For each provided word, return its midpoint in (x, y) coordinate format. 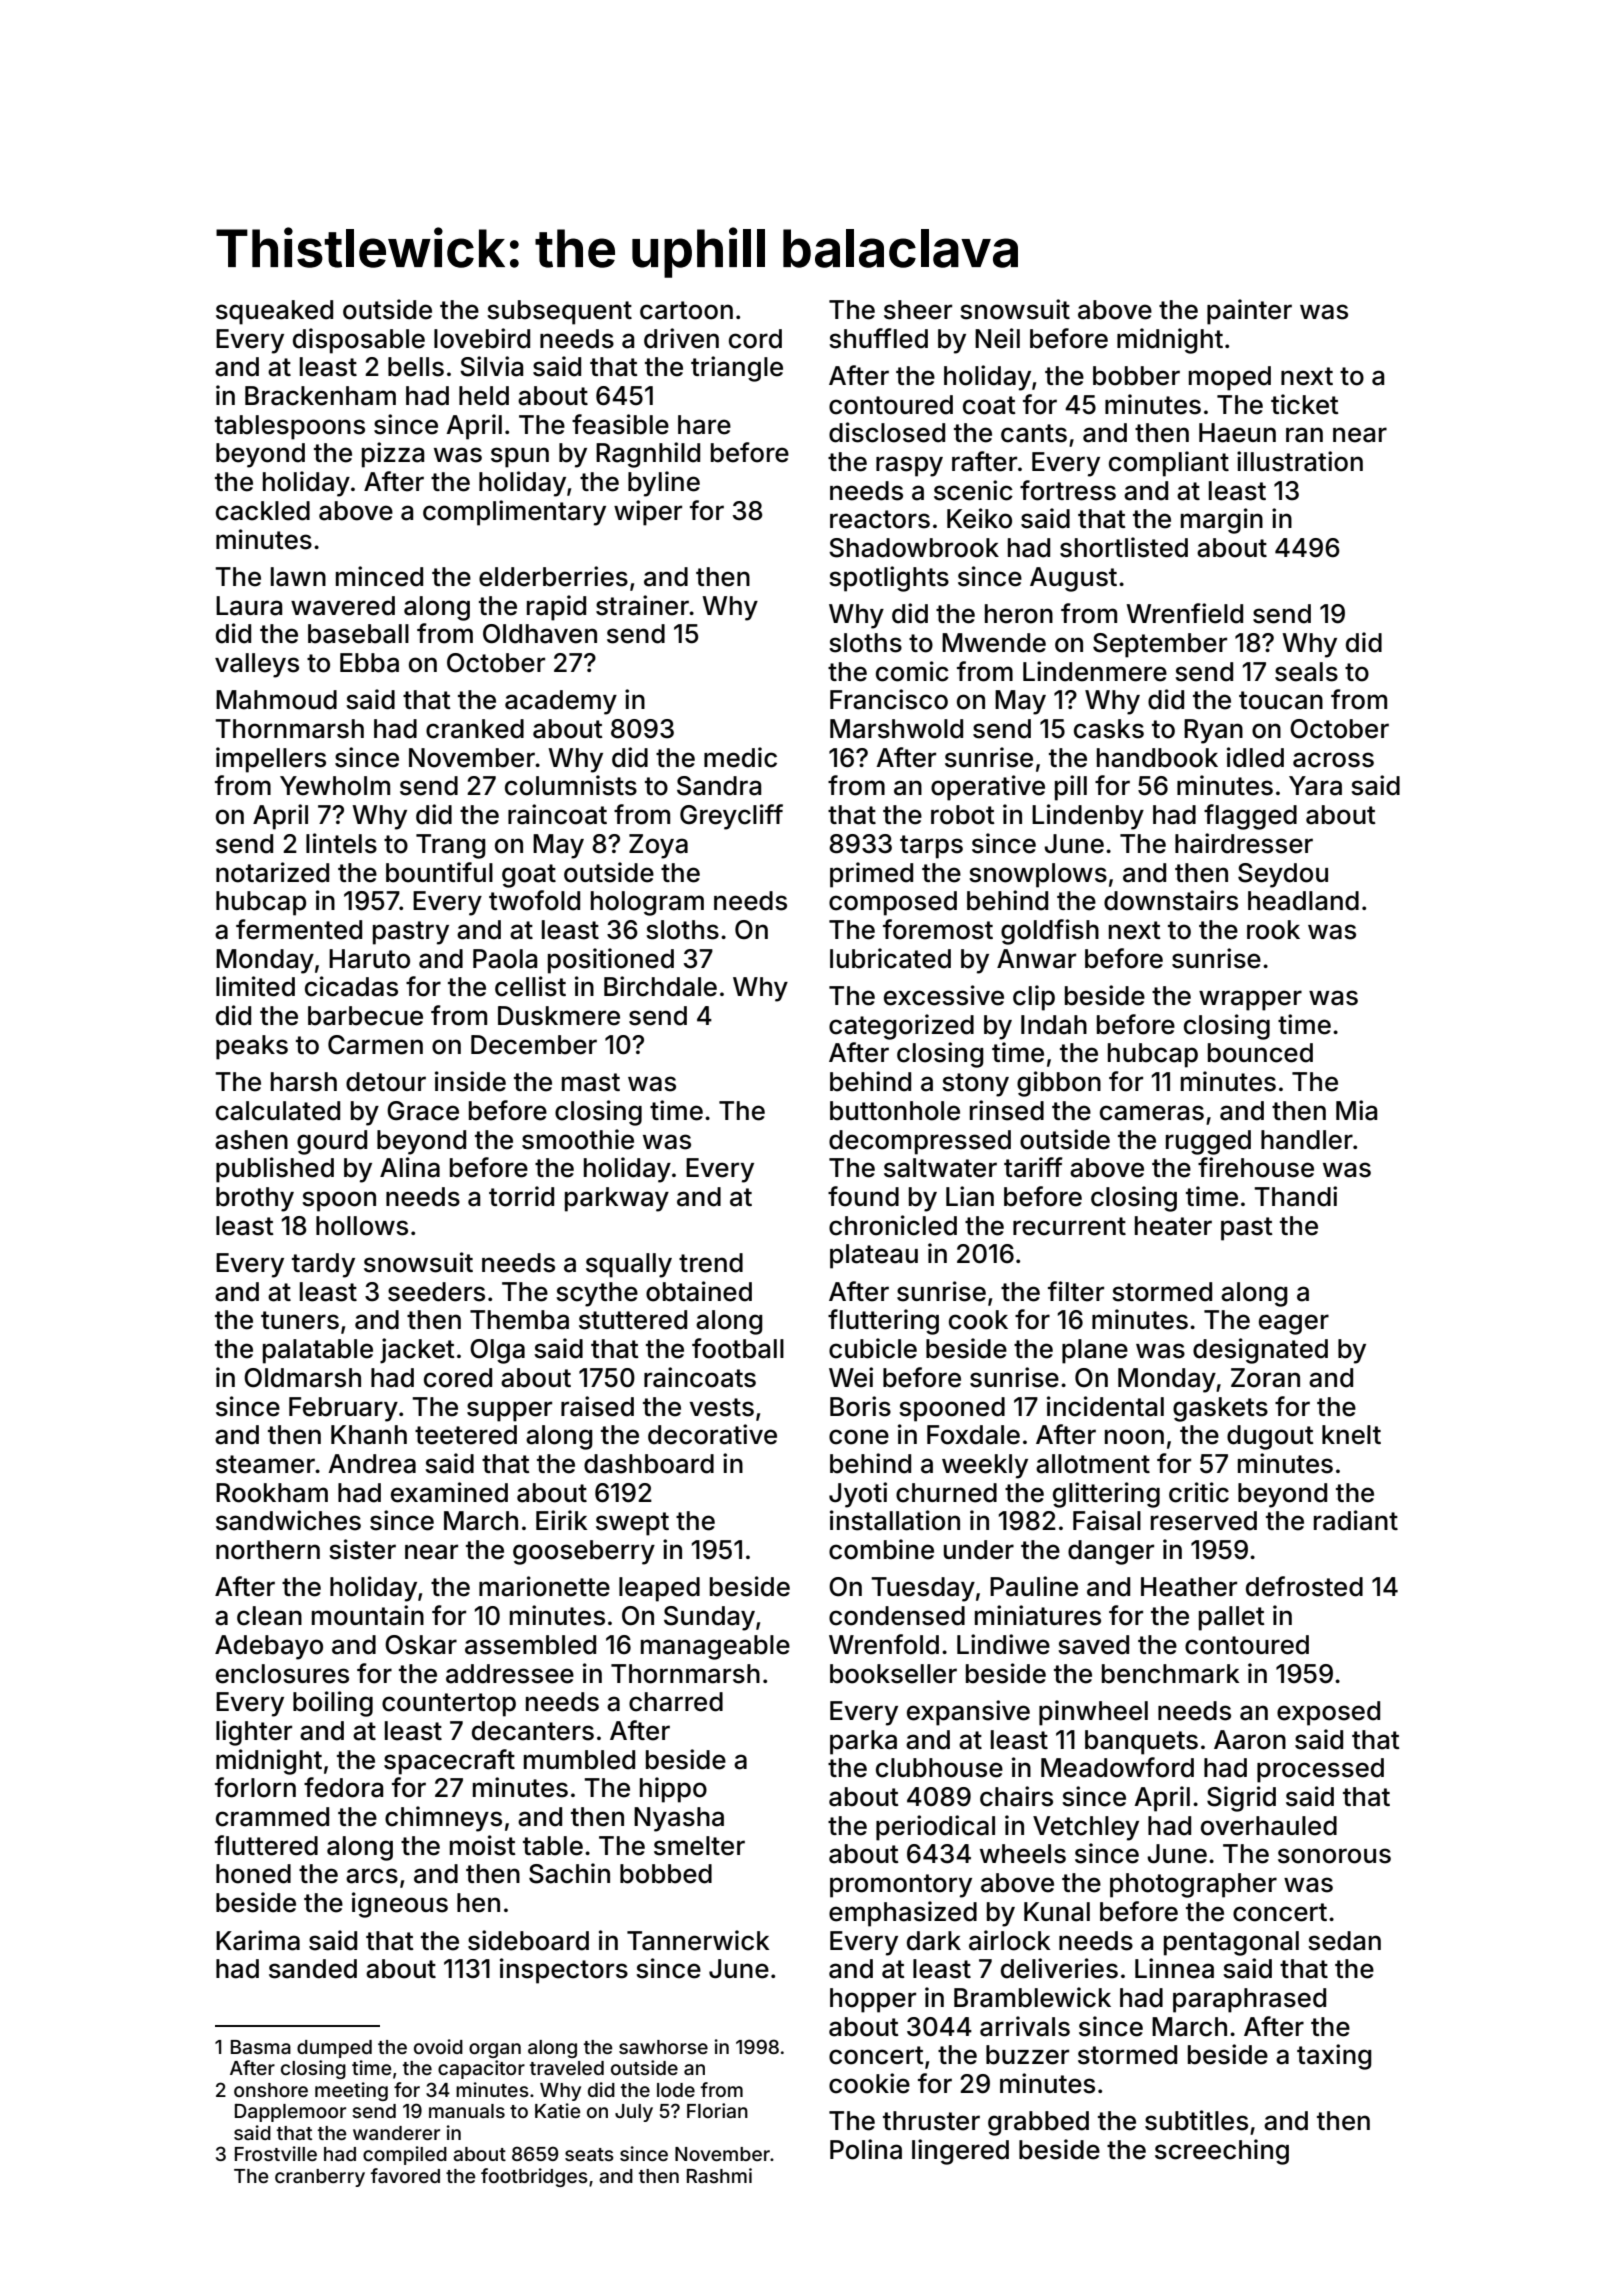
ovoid (438, 2046)
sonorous (1334, 1856)
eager (1294, 1324)
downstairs (1171, 900)
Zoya (658, 846)
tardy (323, 1265)
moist (483, 1845)
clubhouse (939, 1768)
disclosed (887, 432)
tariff (1033, 1167)
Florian (717, 2110)
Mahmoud (276, 700)
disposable (359, 341)
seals (1306, 672)
